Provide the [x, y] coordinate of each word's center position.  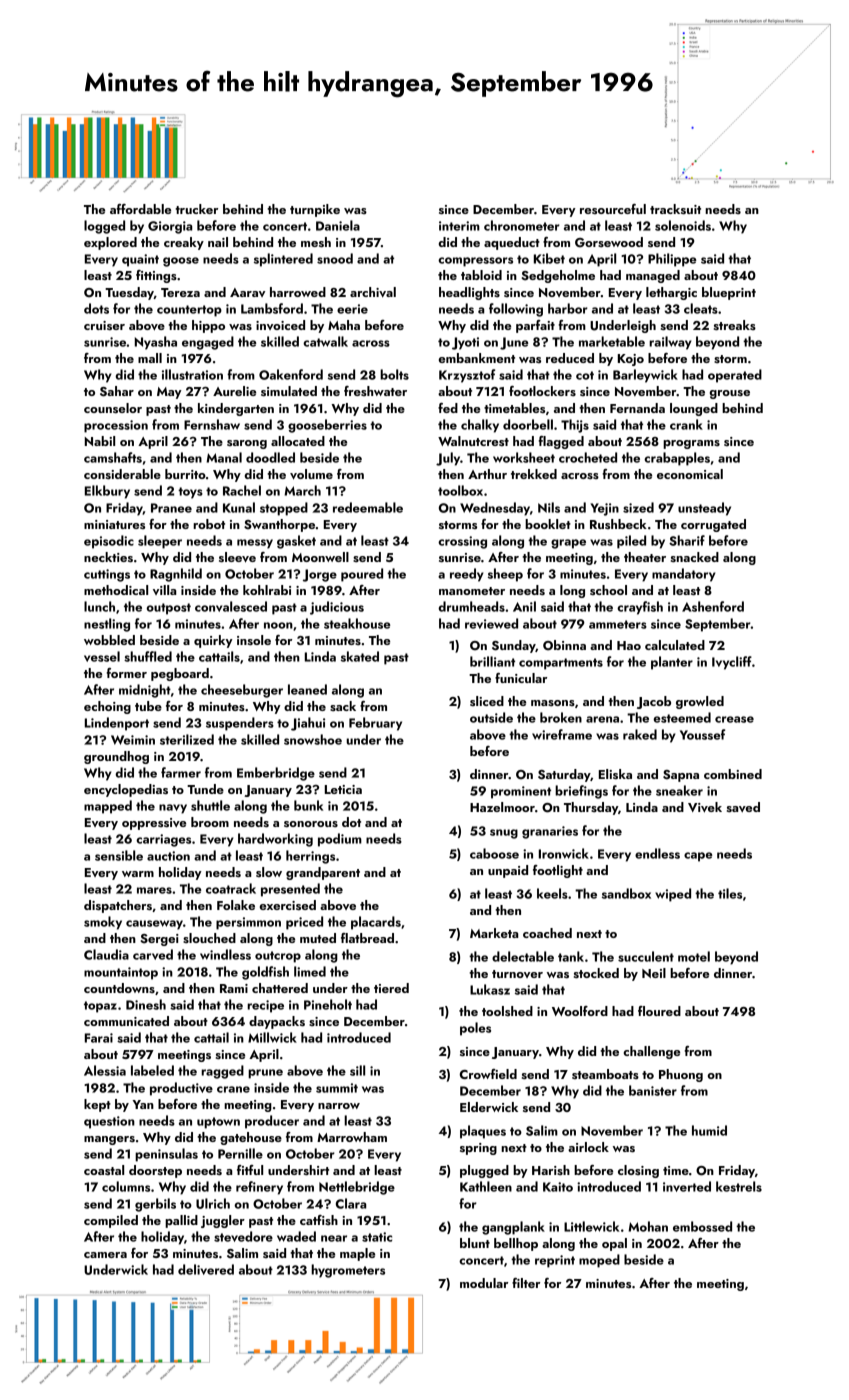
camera [105, 1255]
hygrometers [348, 1271]
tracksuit [675, 209]
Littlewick [591, 1226]
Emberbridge [276, 774]
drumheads [471, 606]
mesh [316, 242]
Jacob [654, 702]
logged [104, 227]
